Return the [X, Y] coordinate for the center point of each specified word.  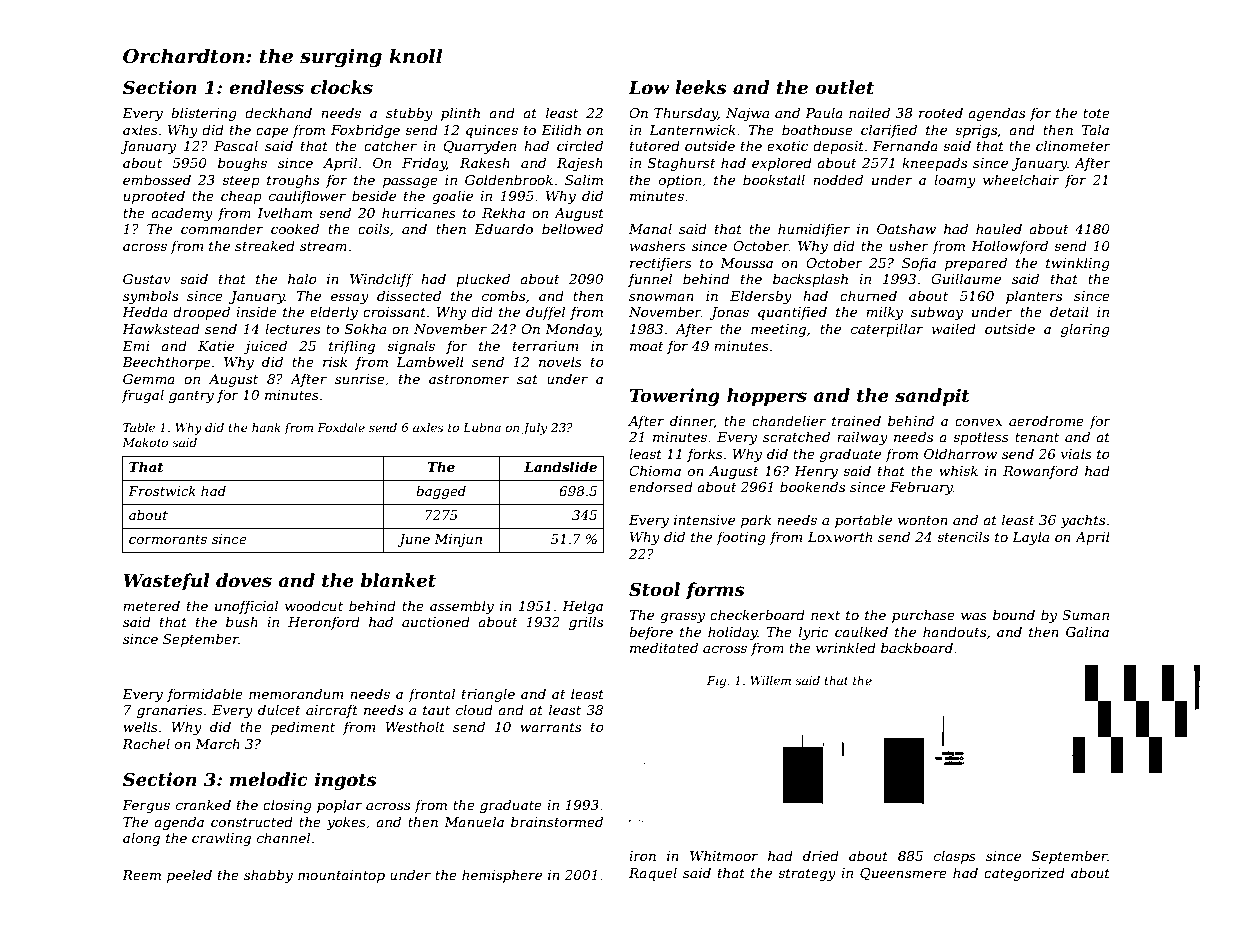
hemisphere [502, 876]
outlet [844, 87]
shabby [268, 876]
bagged [441, 492]
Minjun [458, 540]
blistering [204, 114]
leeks [701, 87]
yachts [1082, 521]
